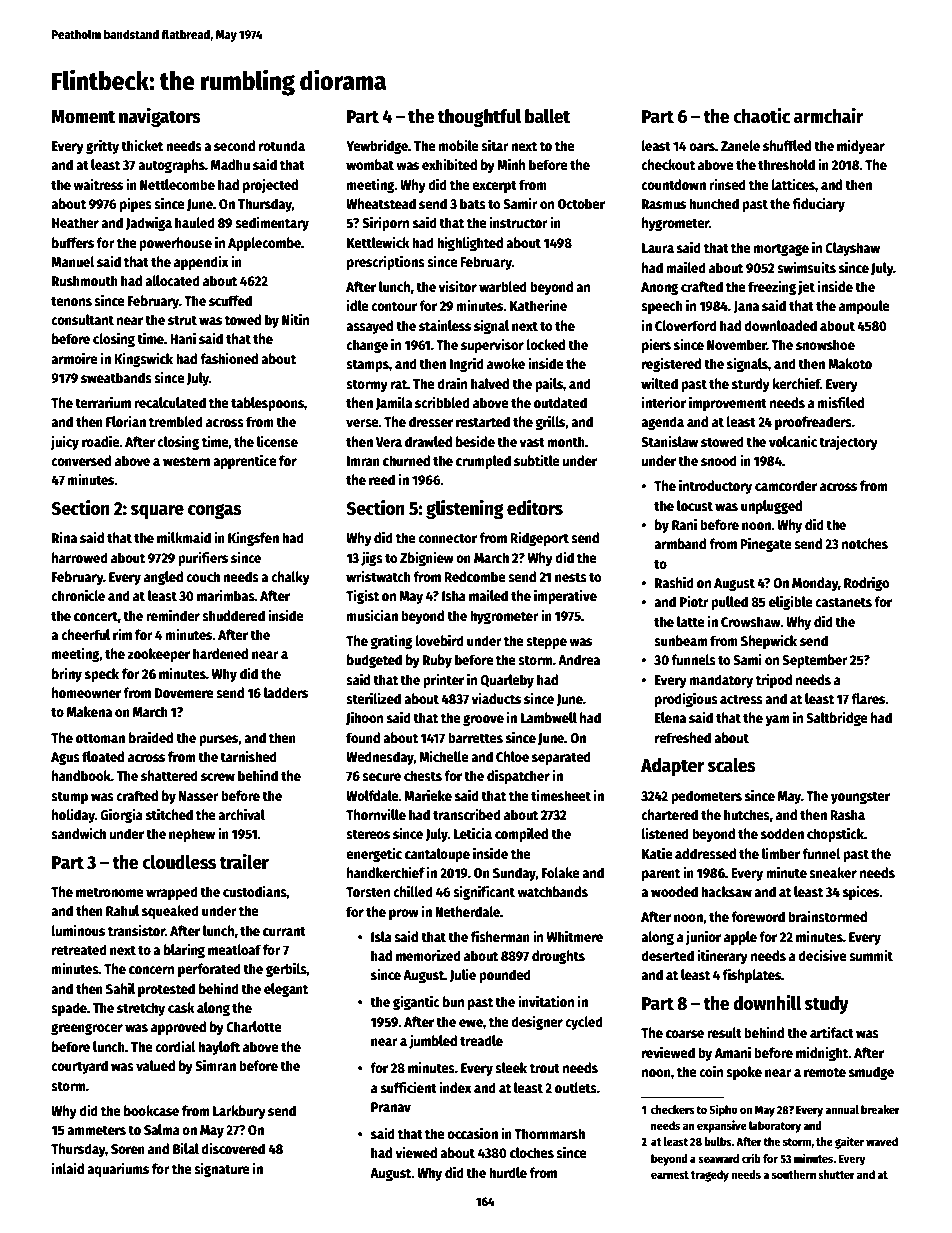 This image has width=952, height=1233. Describe the element at coordinates (848, 442) in the image. I see `trajectory` at that location.
